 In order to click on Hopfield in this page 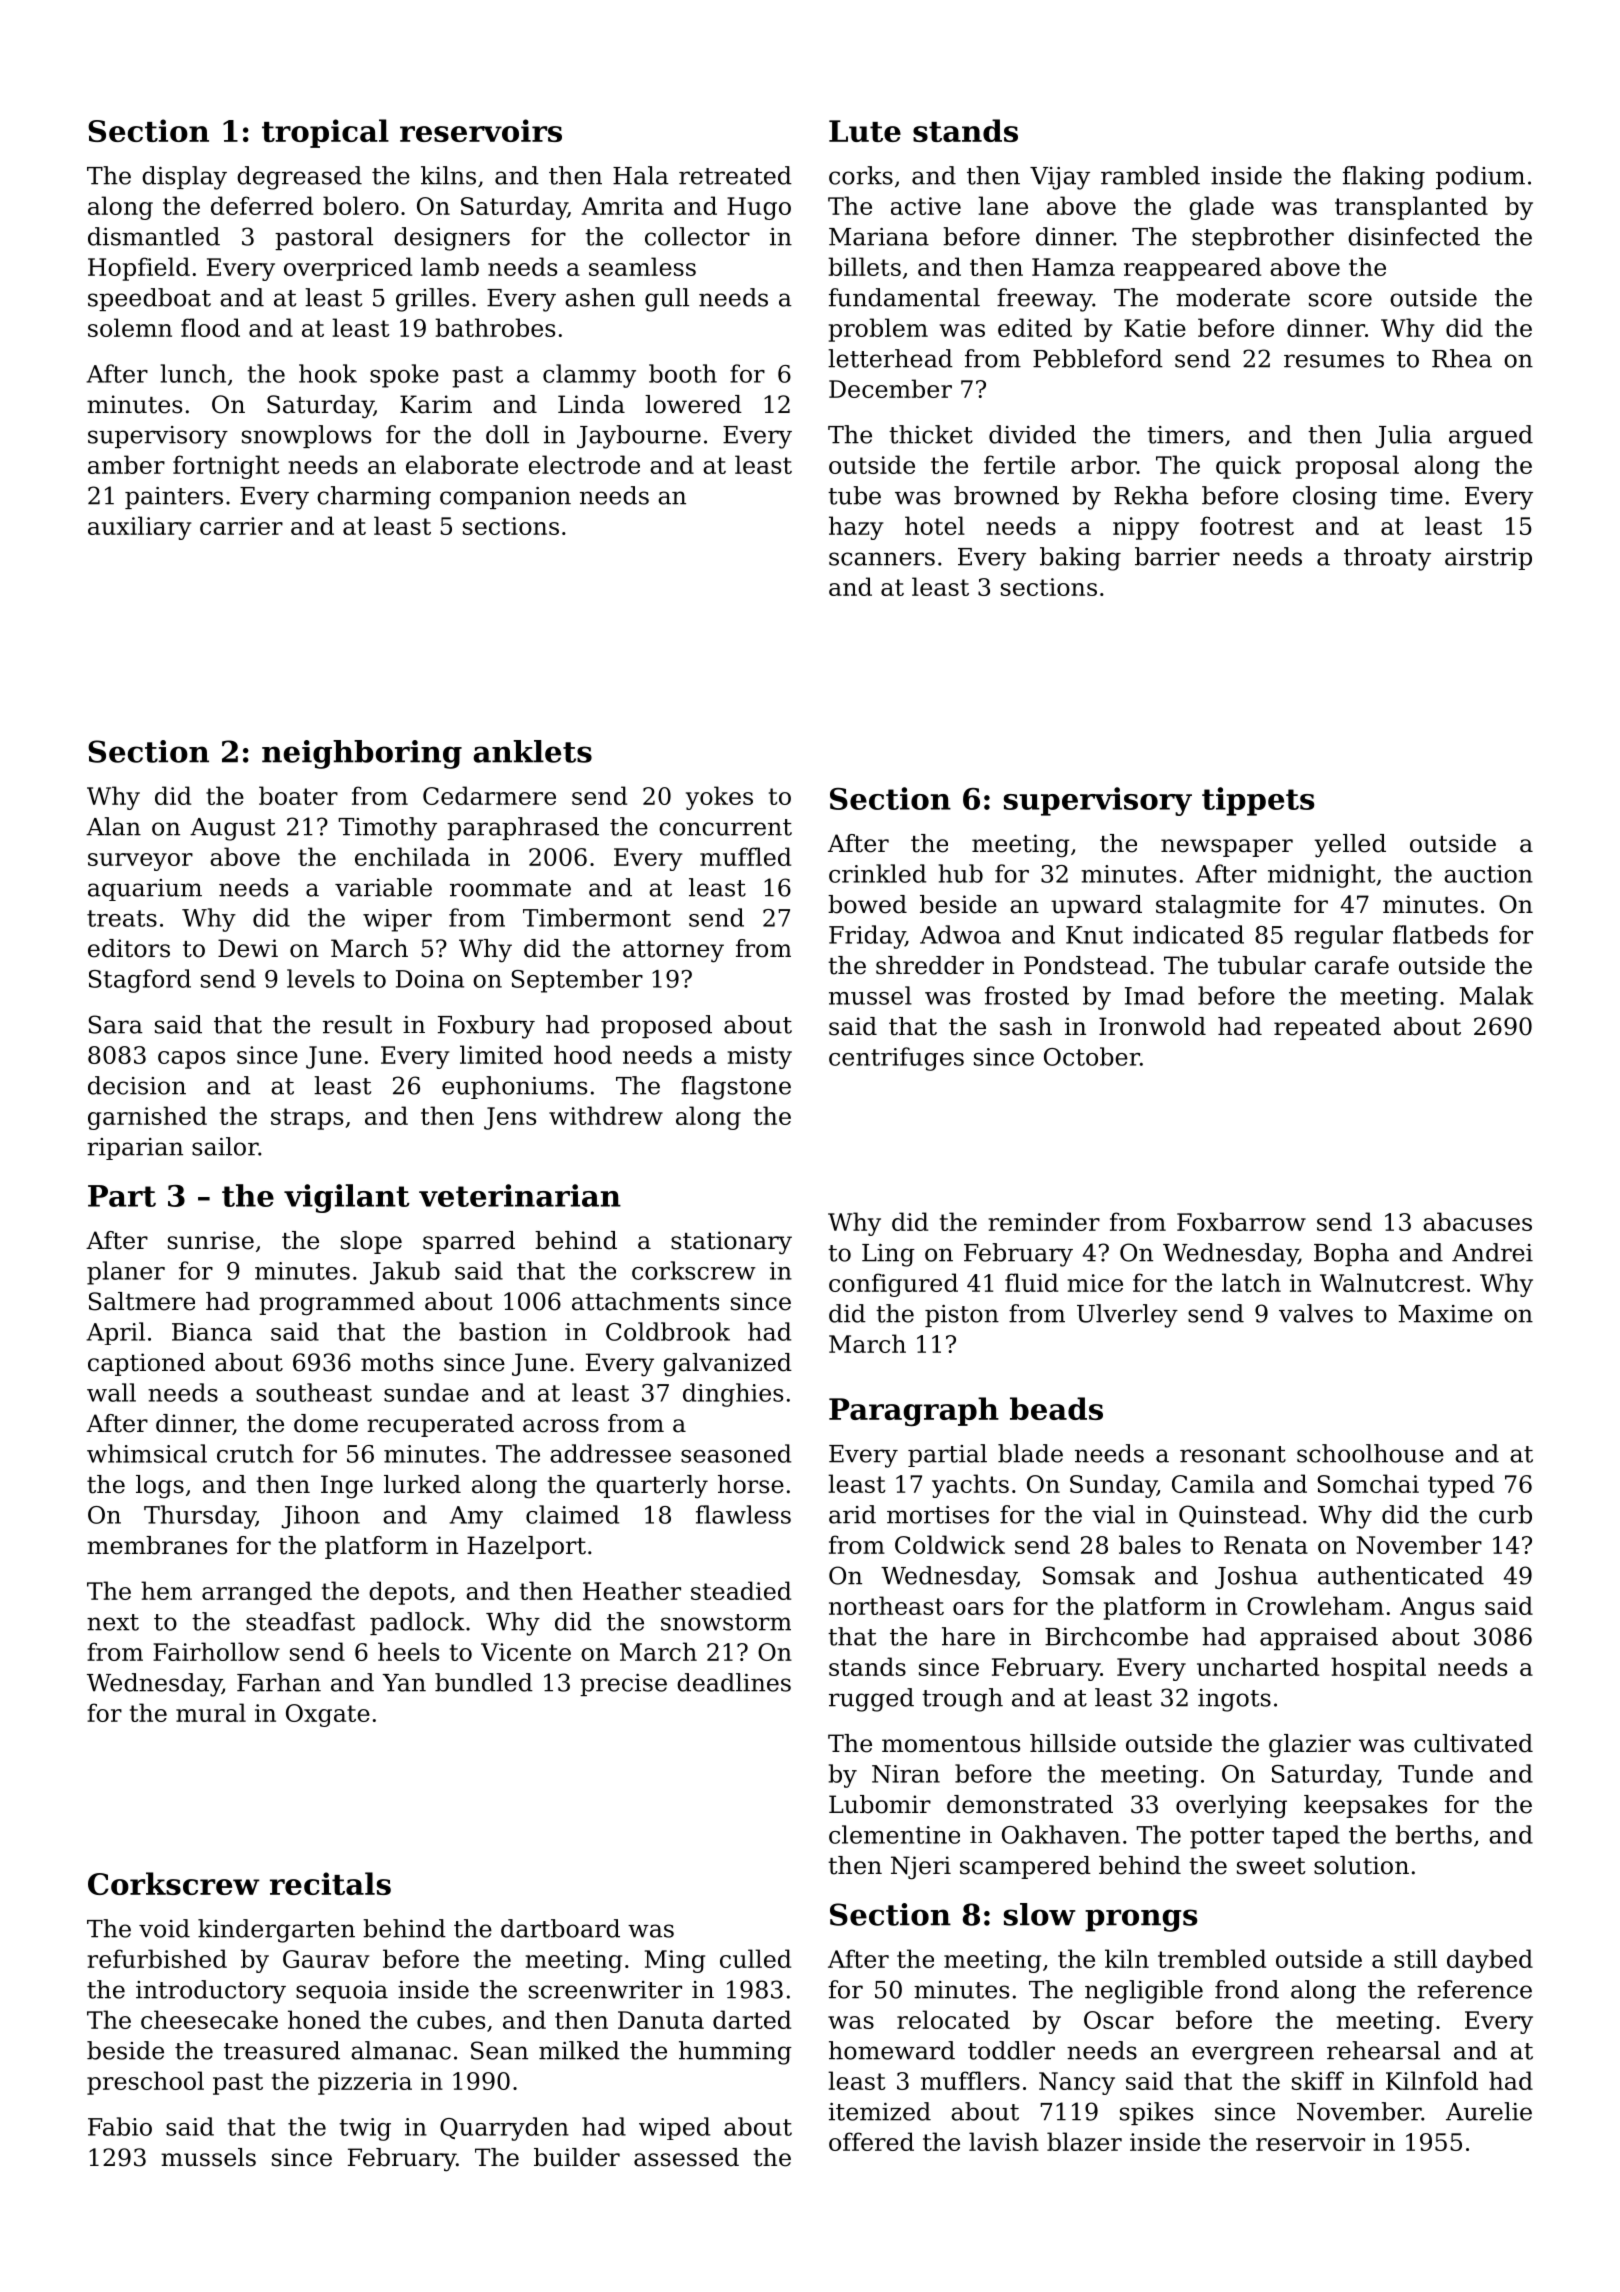, I will do `click(139, 269)`.
